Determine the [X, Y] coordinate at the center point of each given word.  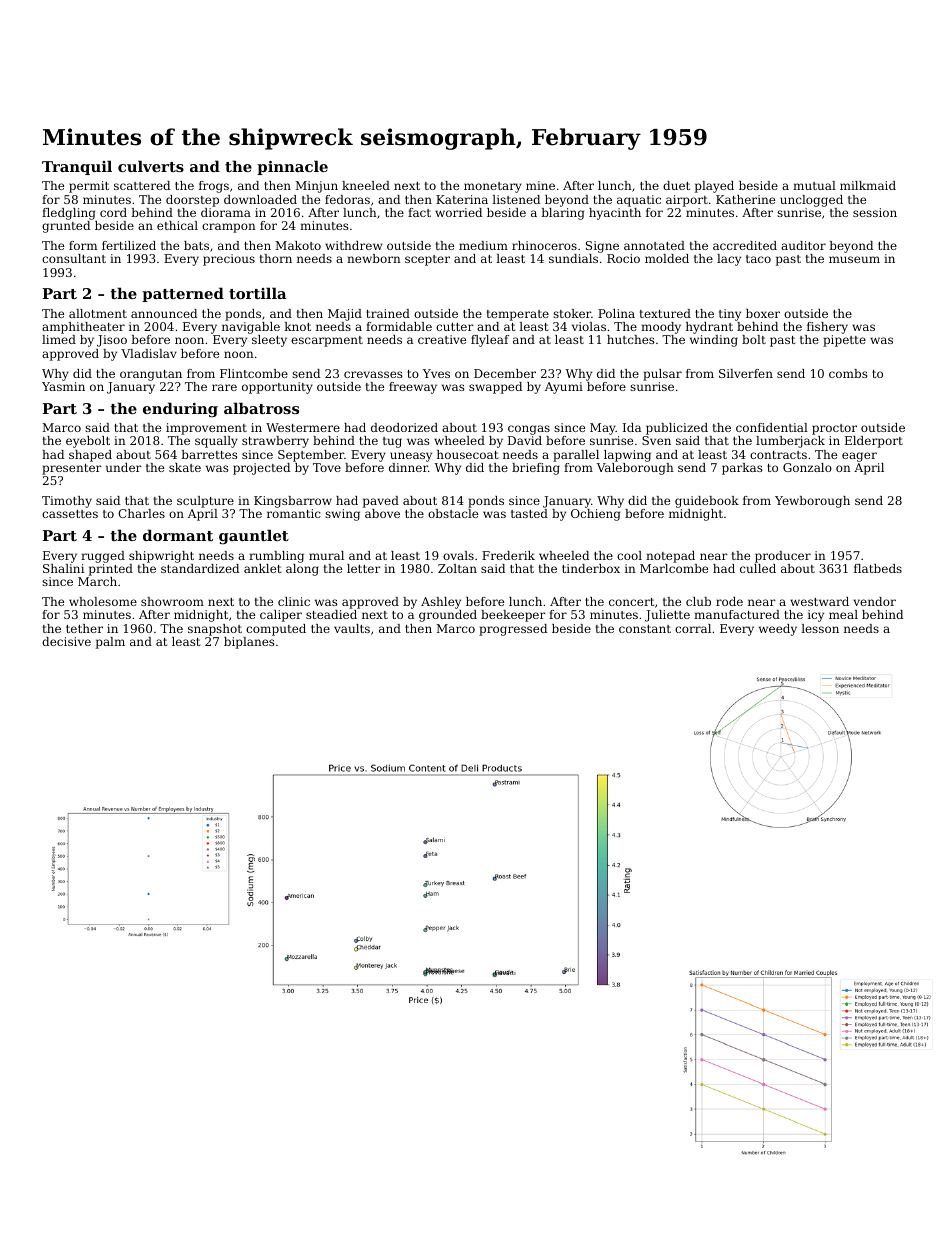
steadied [331, 614]
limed [59, 339]
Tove [327, 467]
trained [388, 313]
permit [89, 187]
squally [216, 442]
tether [84, 628]
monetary [493, 187]
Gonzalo [807, 467]
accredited [745, 245]
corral [693, 628]
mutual [814, 185]
